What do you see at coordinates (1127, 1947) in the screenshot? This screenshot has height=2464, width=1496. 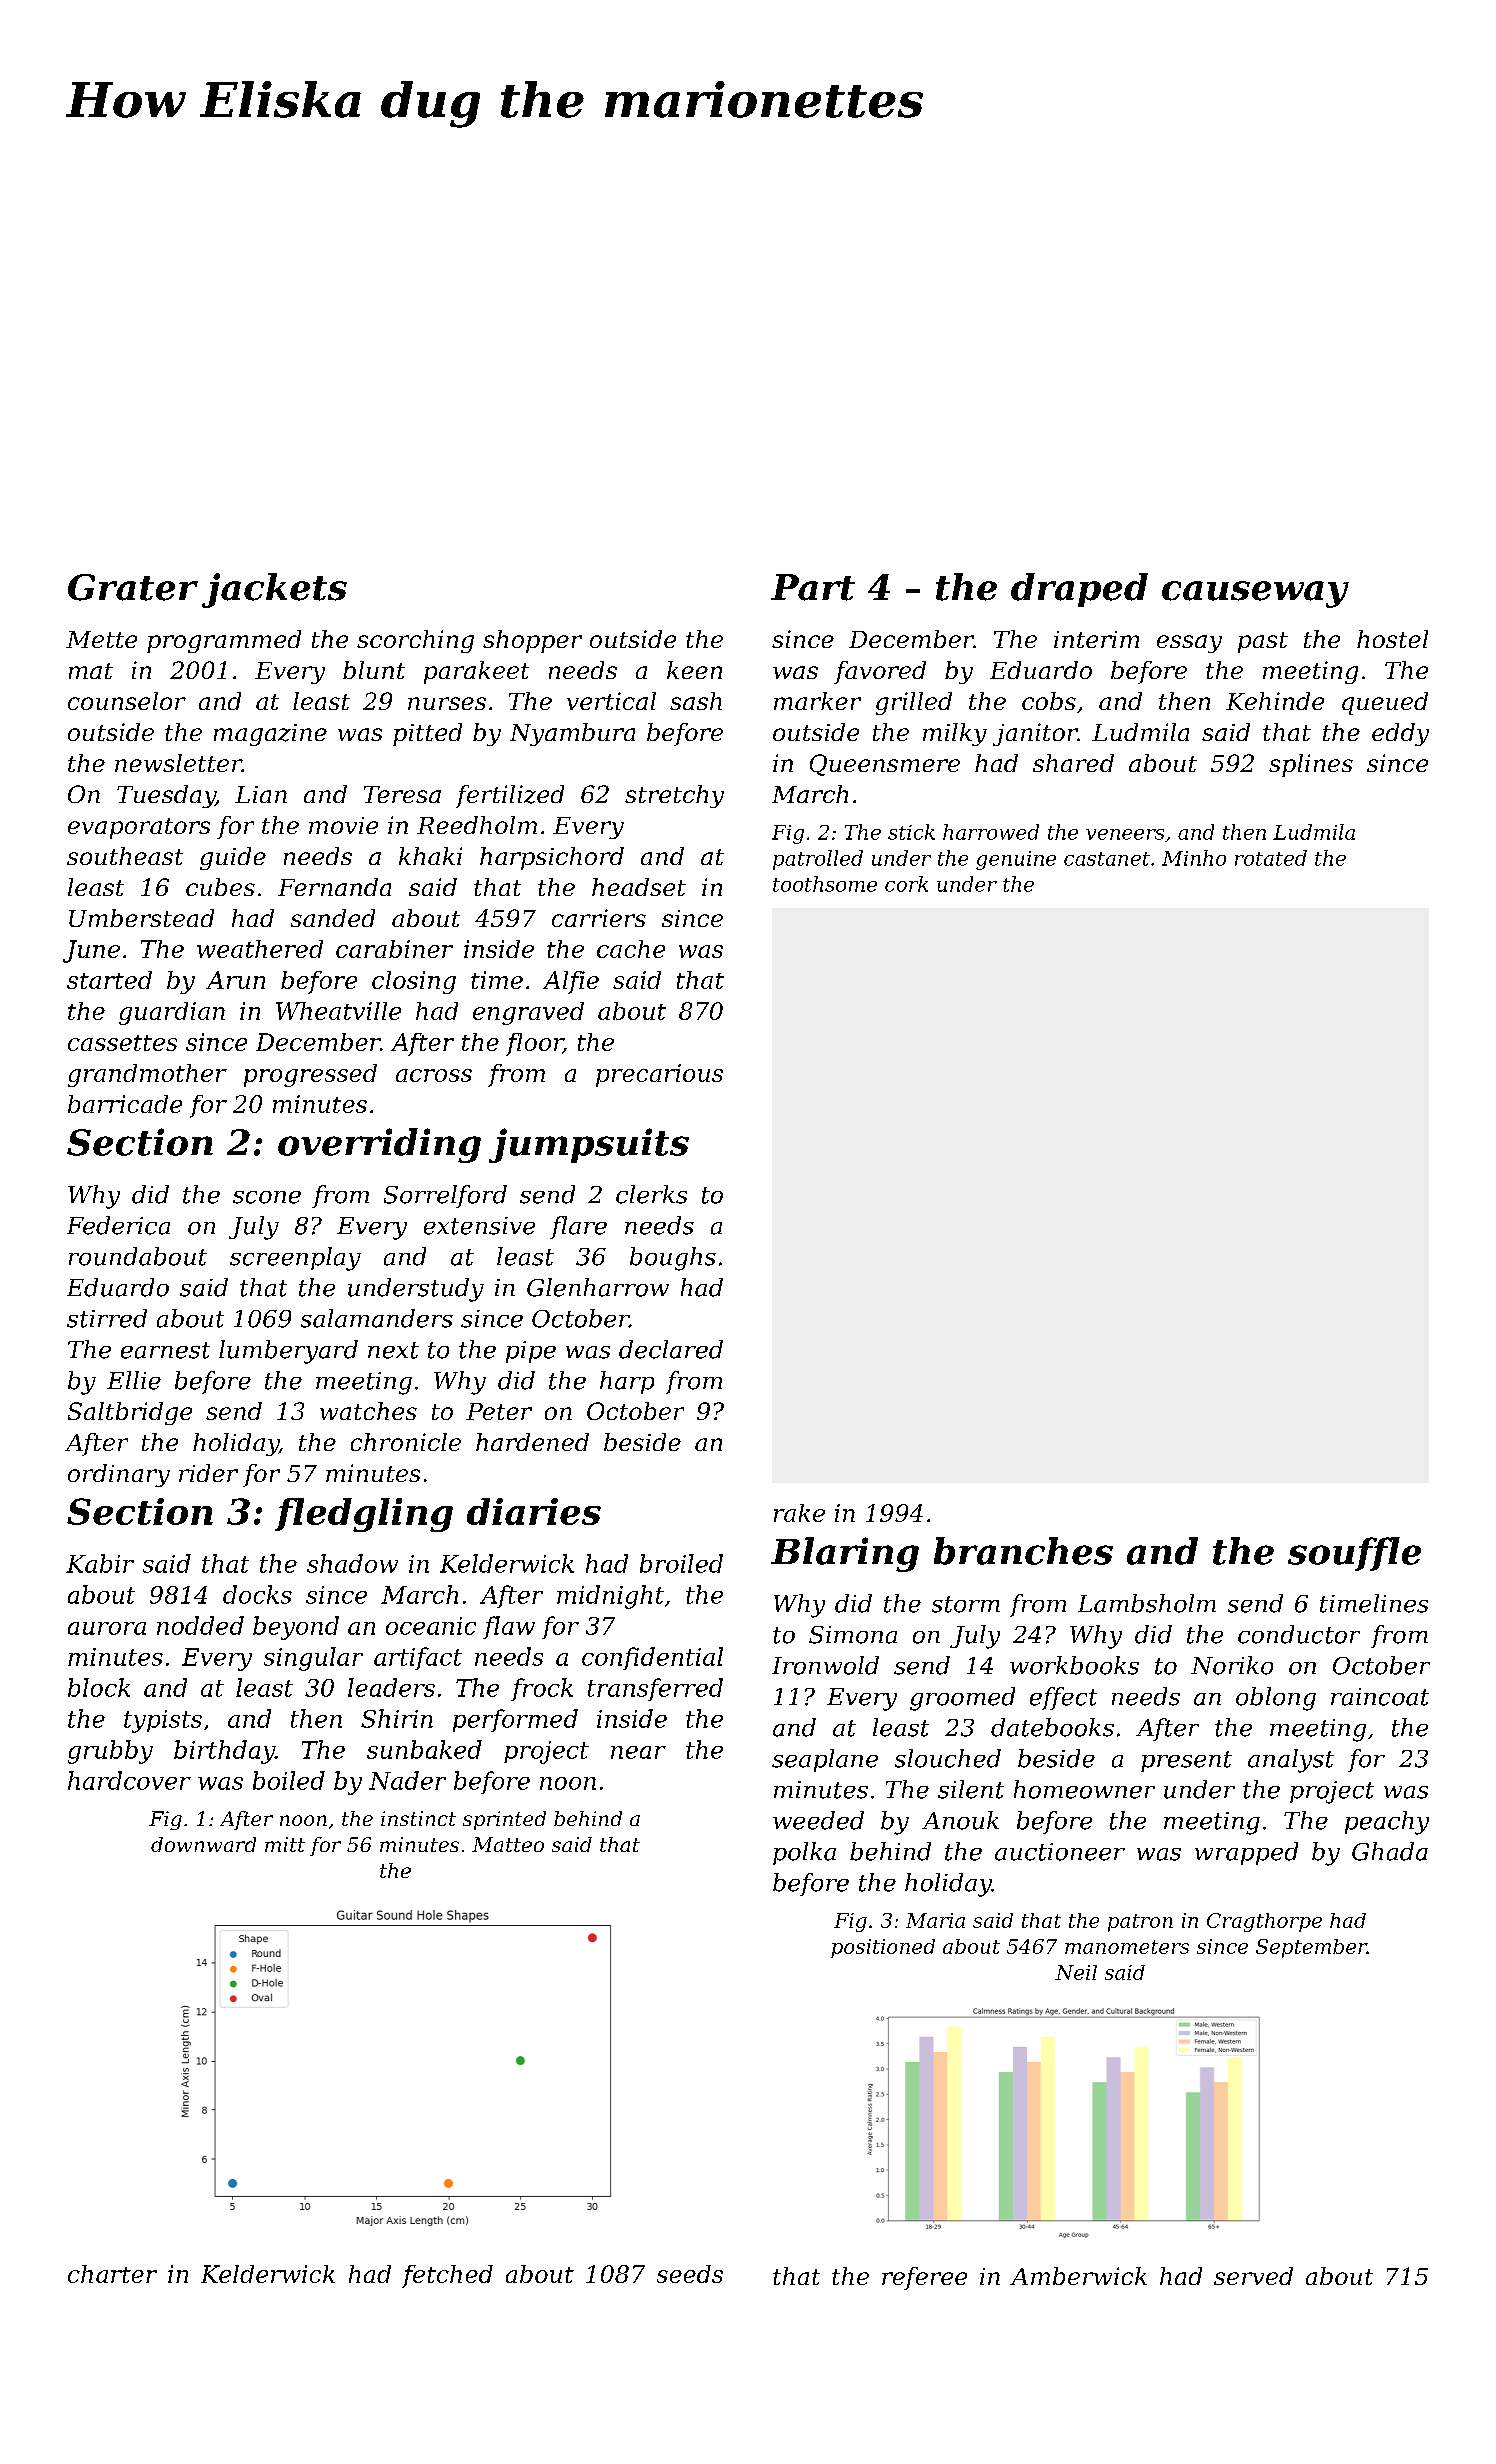 I see `manometers` at bounding box center [1127, 1947].
